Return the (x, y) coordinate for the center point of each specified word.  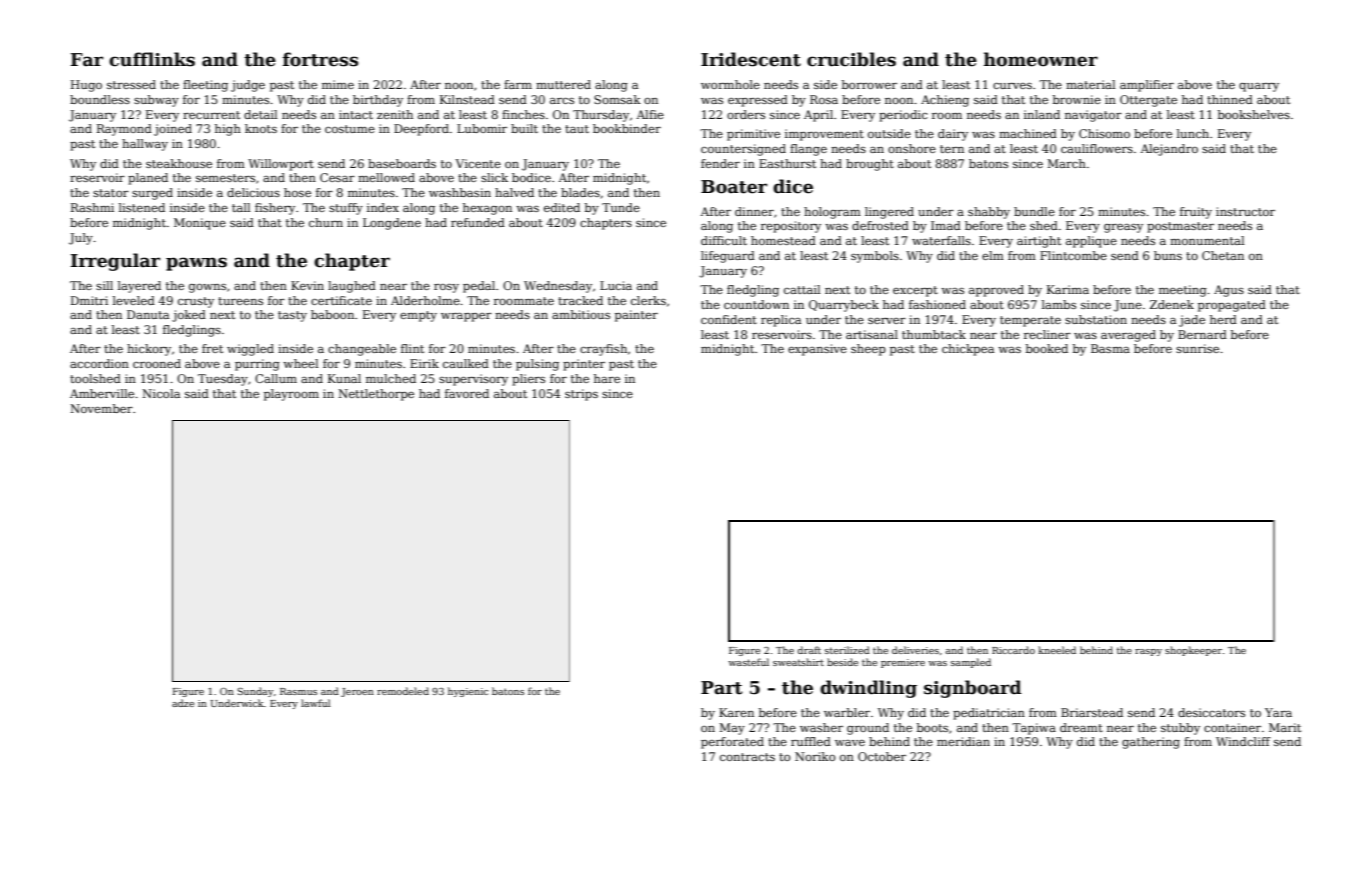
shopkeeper (1193, 651)
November (101, 408)
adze (183, 703)
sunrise (1197, 348)
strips (581, 395)
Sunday (255, 692)
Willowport (281, 165)
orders (746, 114)
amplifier (1147, 86)
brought (870, 165)
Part (722, 688)
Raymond (124, 130)
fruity (1196, 213)
